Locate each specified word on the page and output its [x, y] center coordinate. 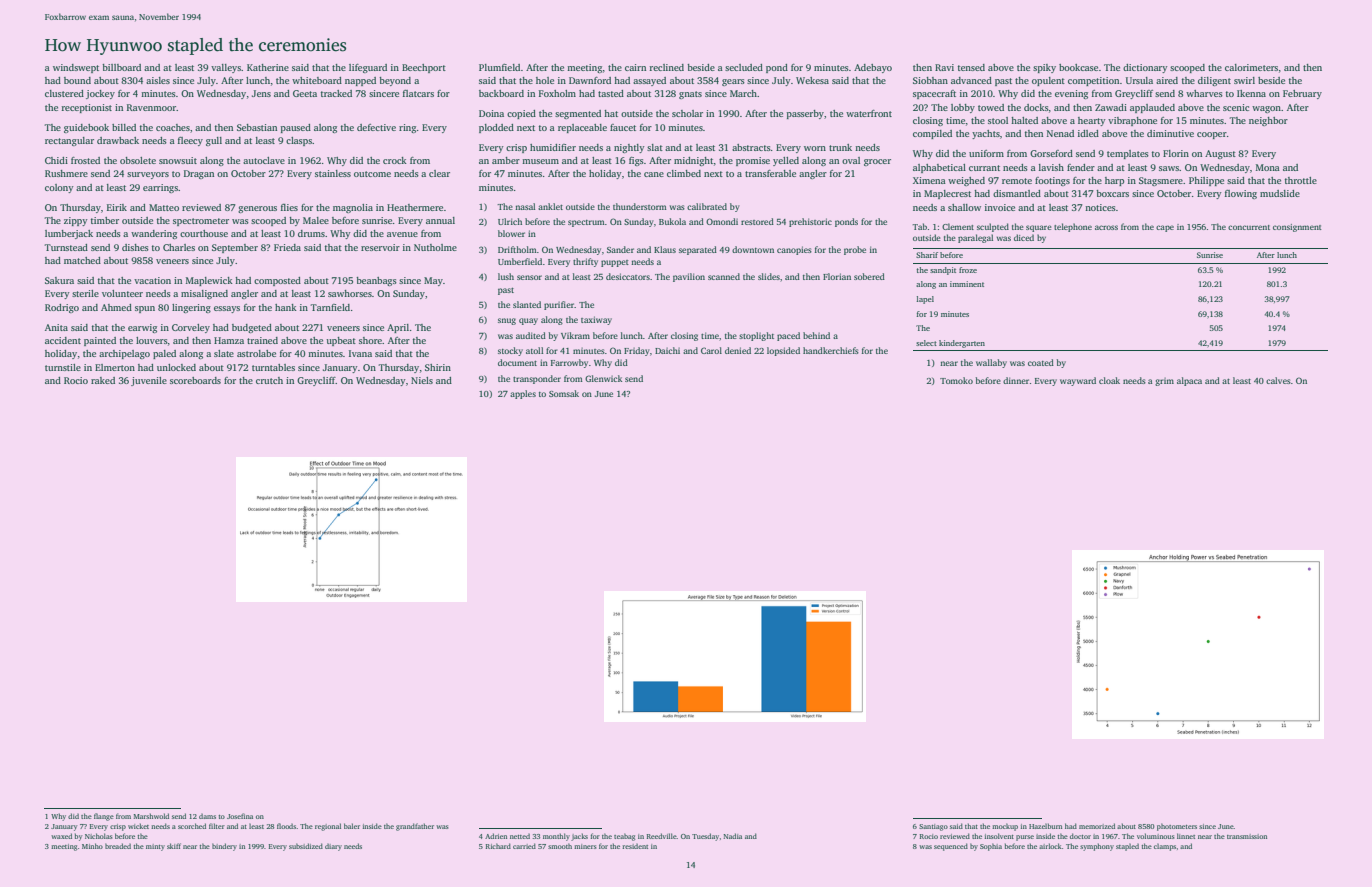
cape [1165, 228]
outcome [372, 174]
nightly [629, 148]
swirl [1244, 80]
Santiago [933, 827]
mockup [1005, 827]
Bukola [672, 221]
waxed [61, 836]
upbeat [341, 341]
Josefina [240, 816]
